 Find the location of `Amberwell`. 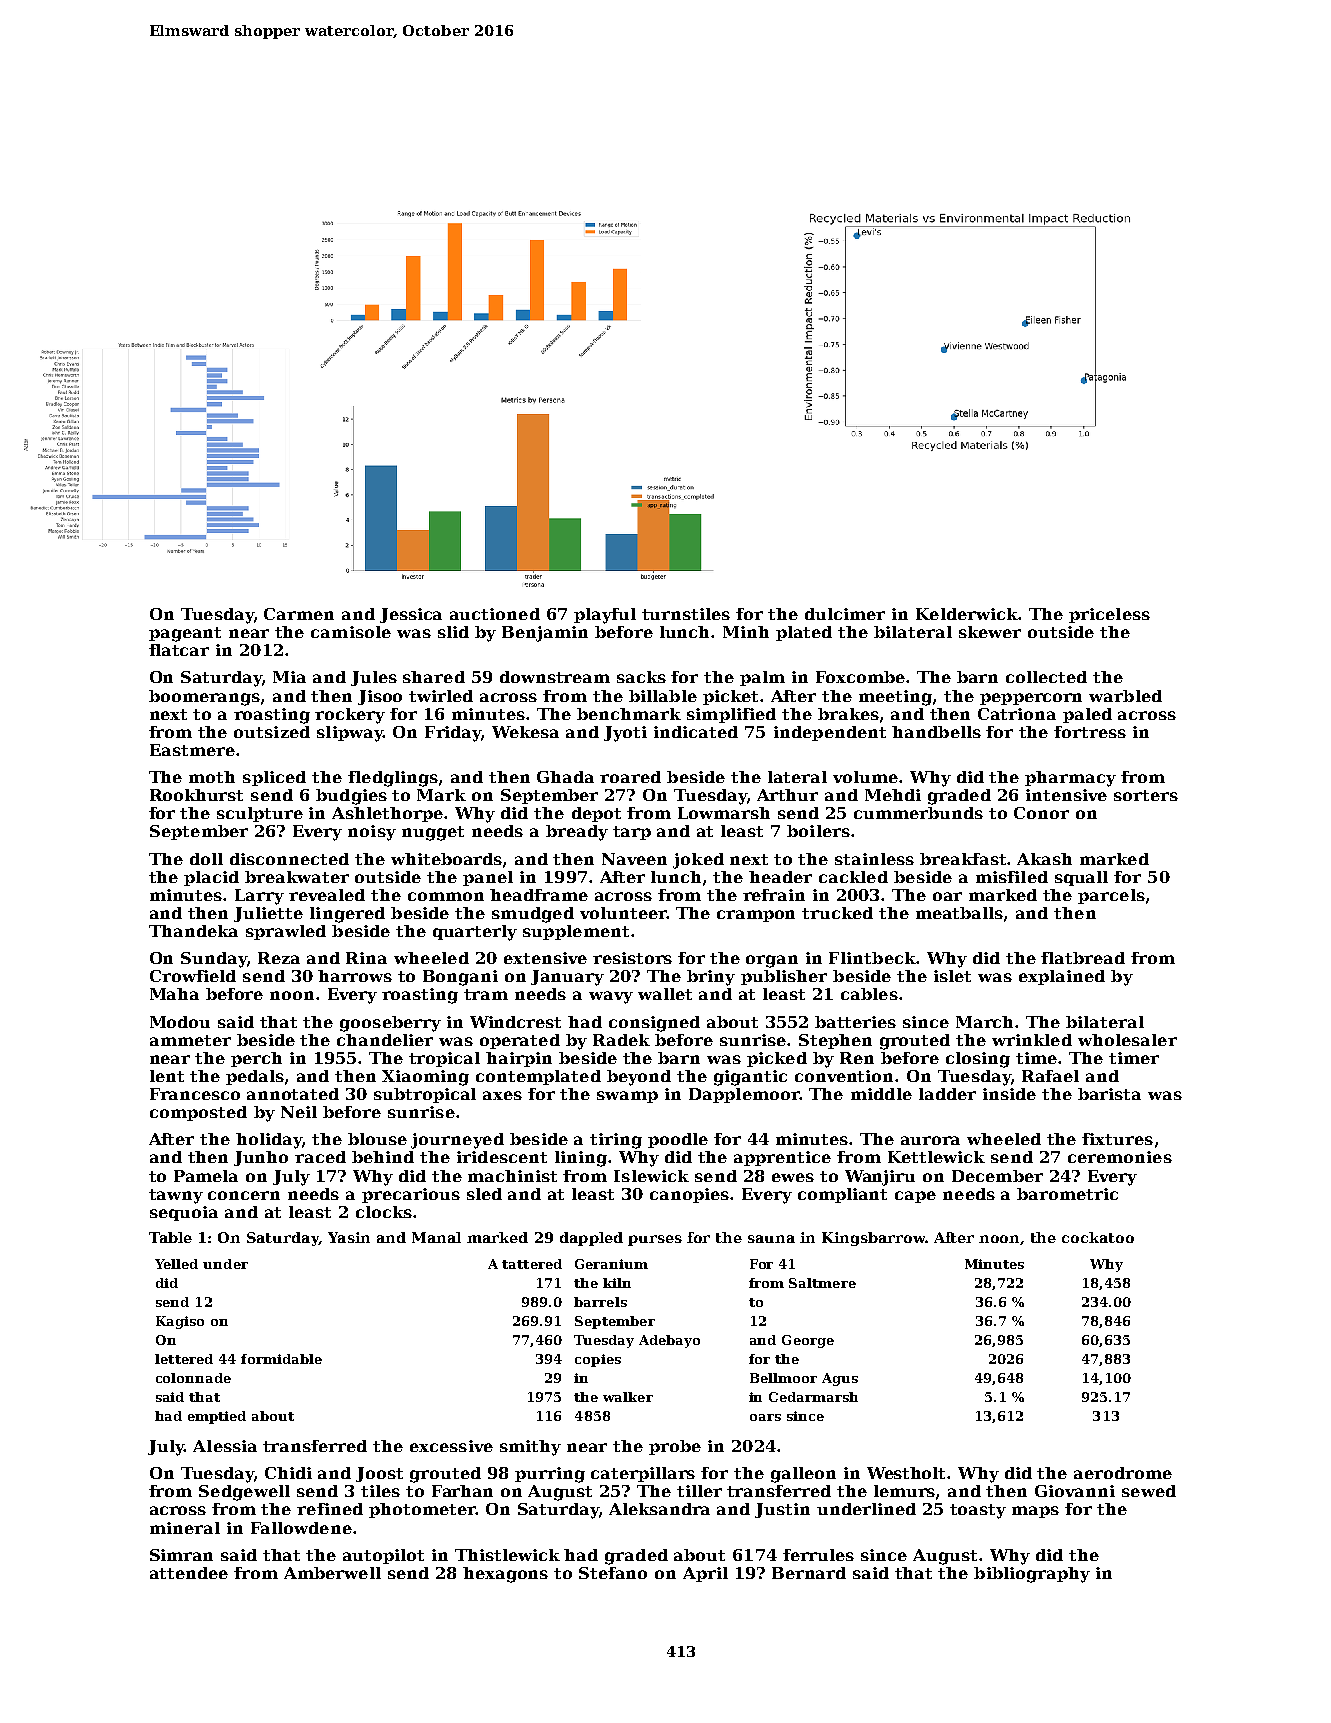

Amberwell is located at coordinates (332, 1573).
